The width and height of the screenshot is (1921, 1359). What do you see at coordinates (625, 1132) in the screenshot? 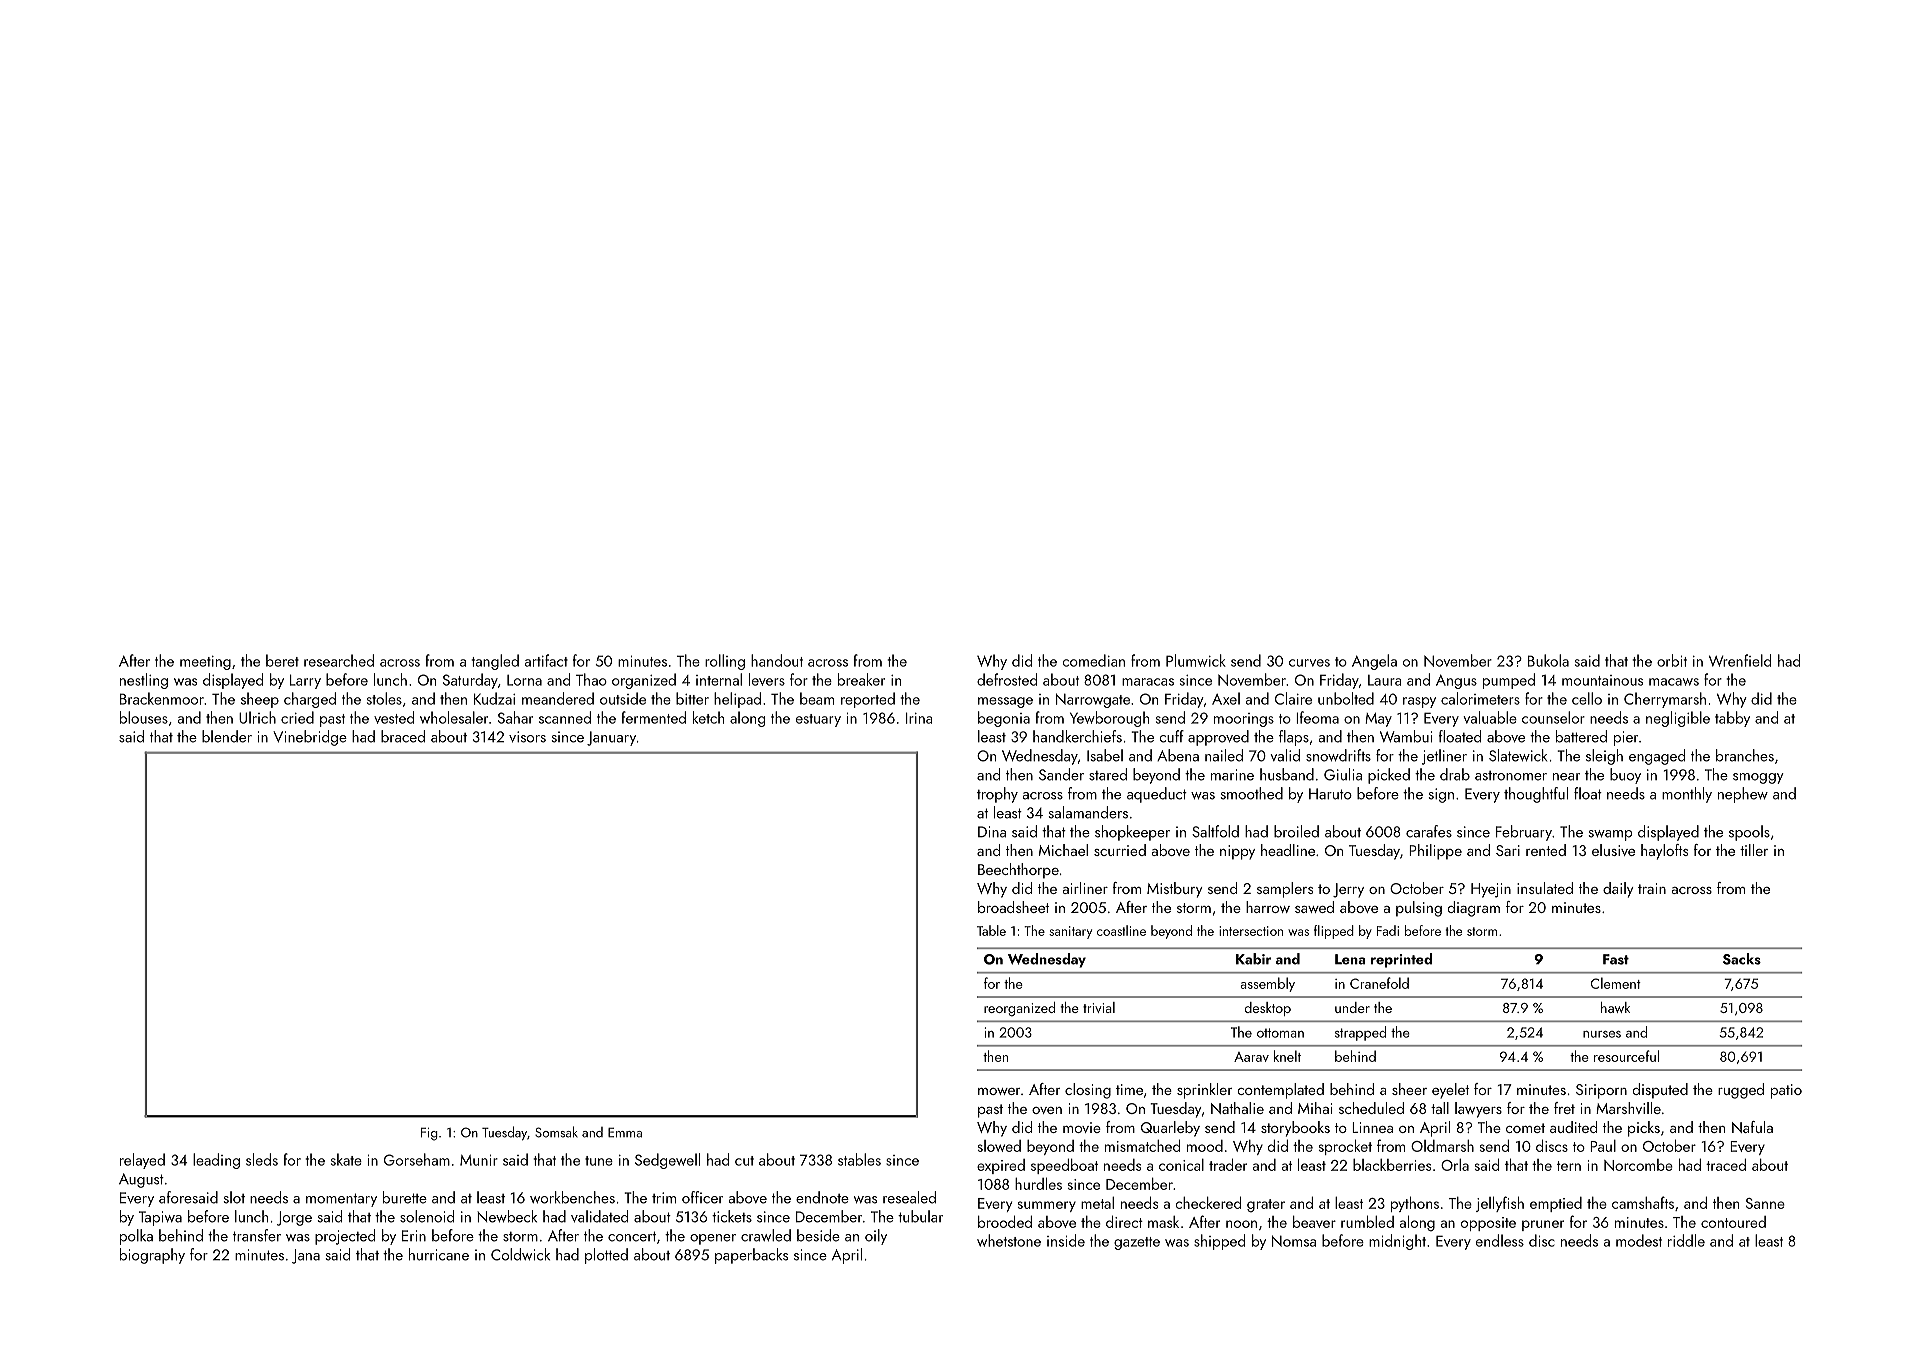
I see `Emma` at bounding box center [625, 1132].
